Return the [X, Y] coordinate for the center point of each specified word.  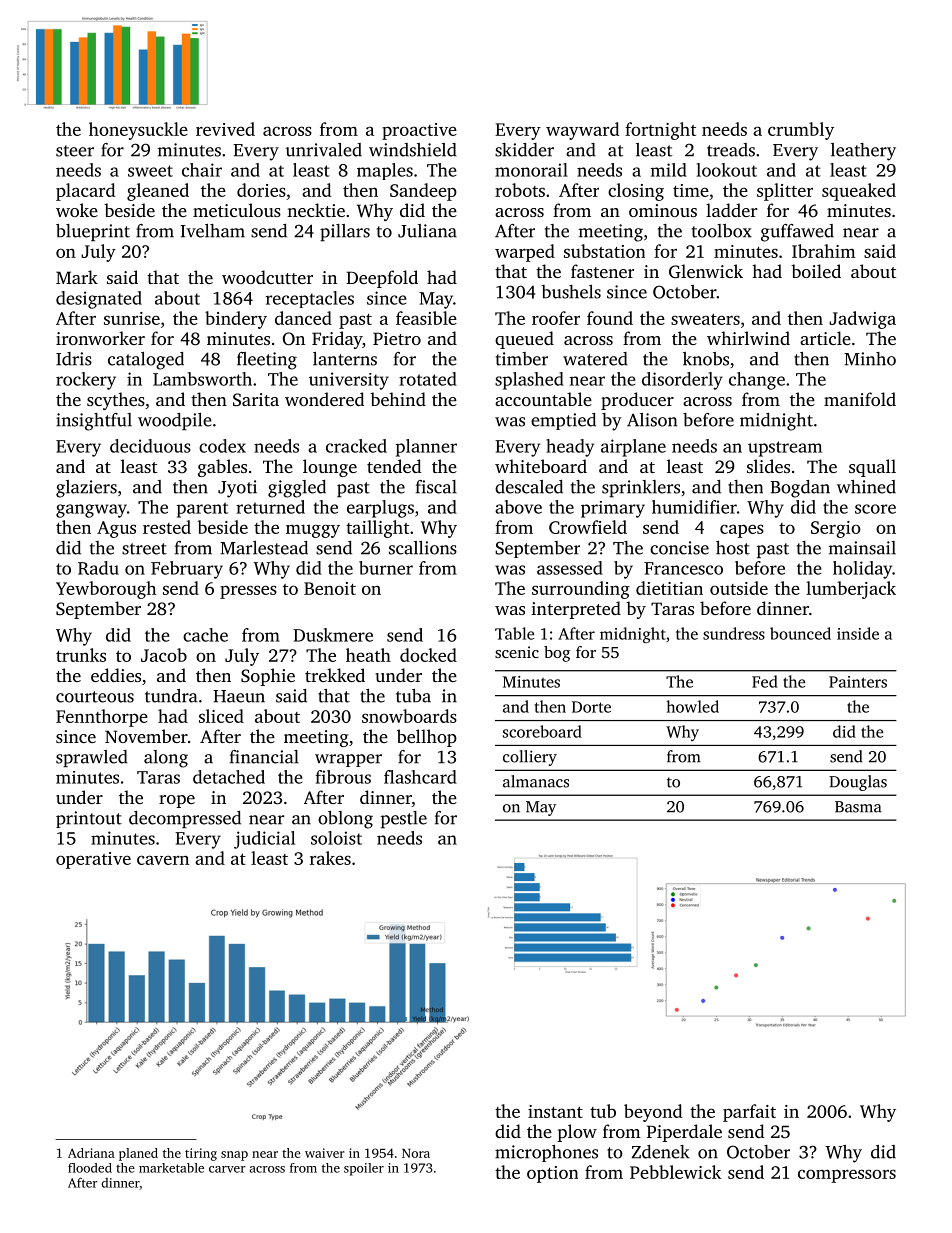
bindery [236, 320]
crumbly [801, 131]
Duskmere [333, 635]
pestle [404, 819]
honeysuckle [138, 131]
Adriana [91, 1153]
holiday [862, 570]
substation [604, 251]
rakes [330, 858]
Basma [858, 807]
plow [577, 1133]
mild [669, 170]
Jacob [164, 655]
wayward [583, 131]
